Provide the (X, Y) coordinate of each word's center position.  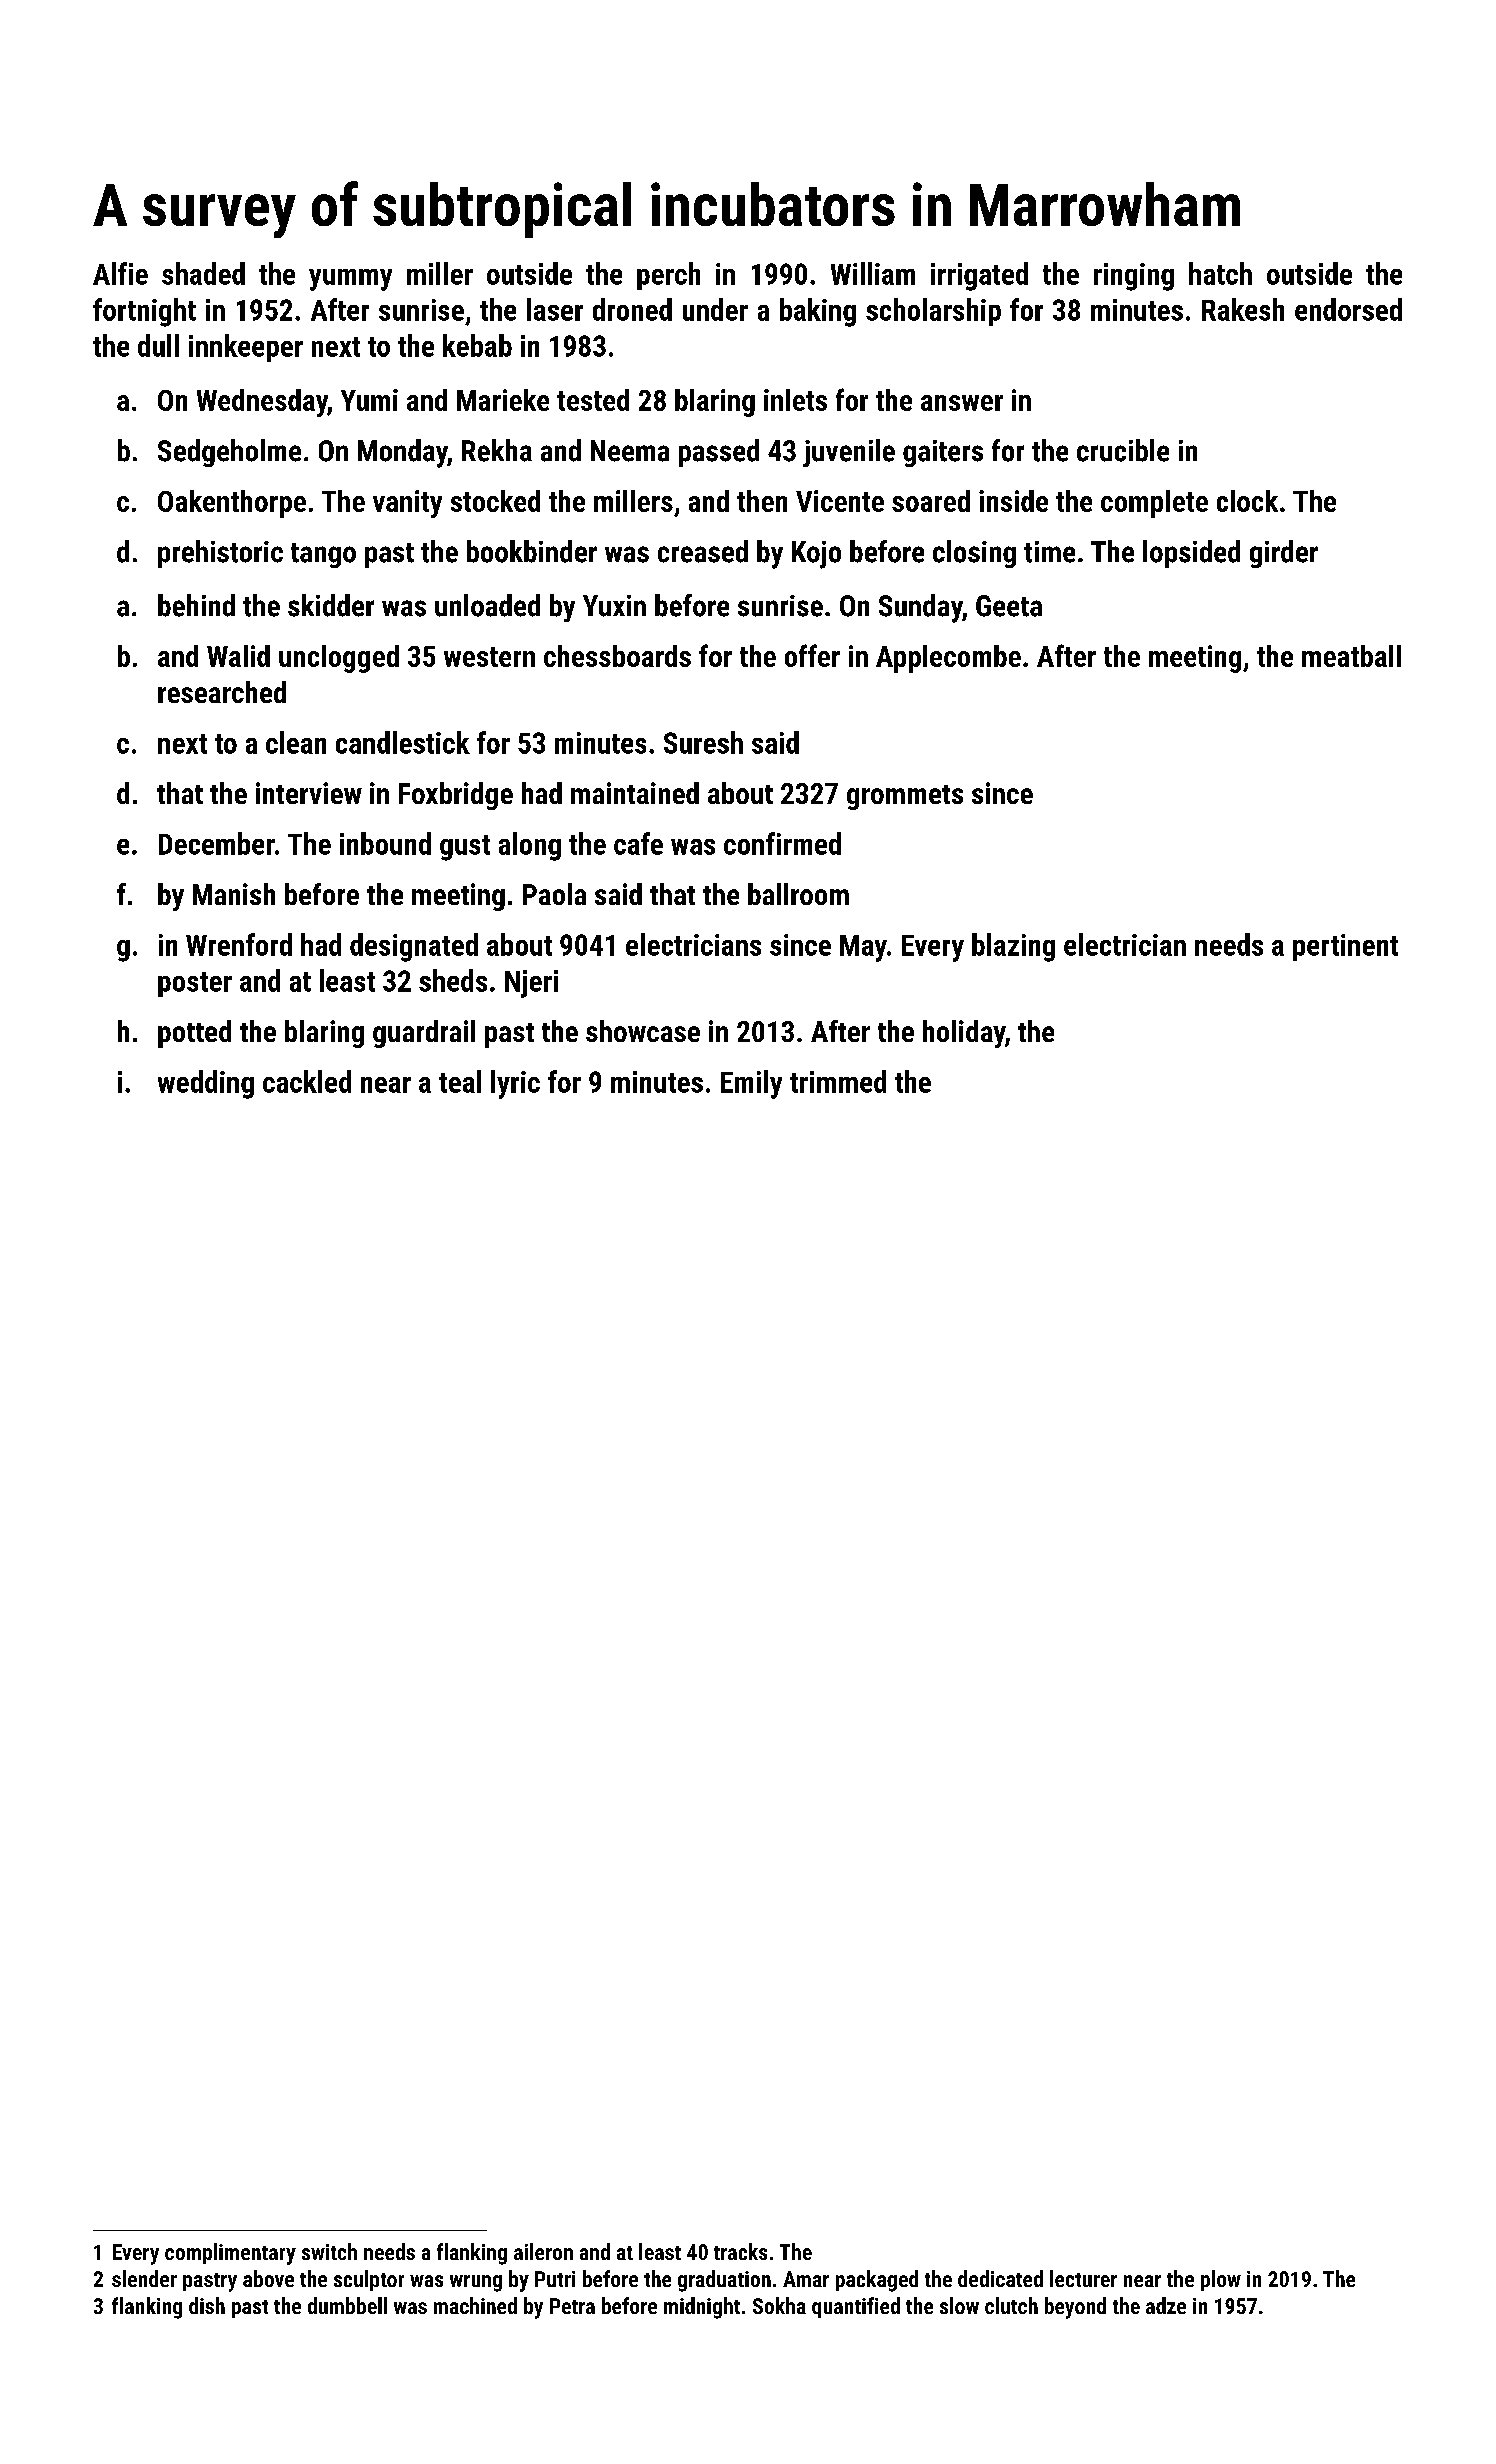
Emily (751, 1084)
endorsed (1348, 309)
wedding (206, 1084)
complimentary (230, 2254)
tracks (740, 2251)
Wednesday (262, 403)
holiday (964, 1034)
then (762, 501)
